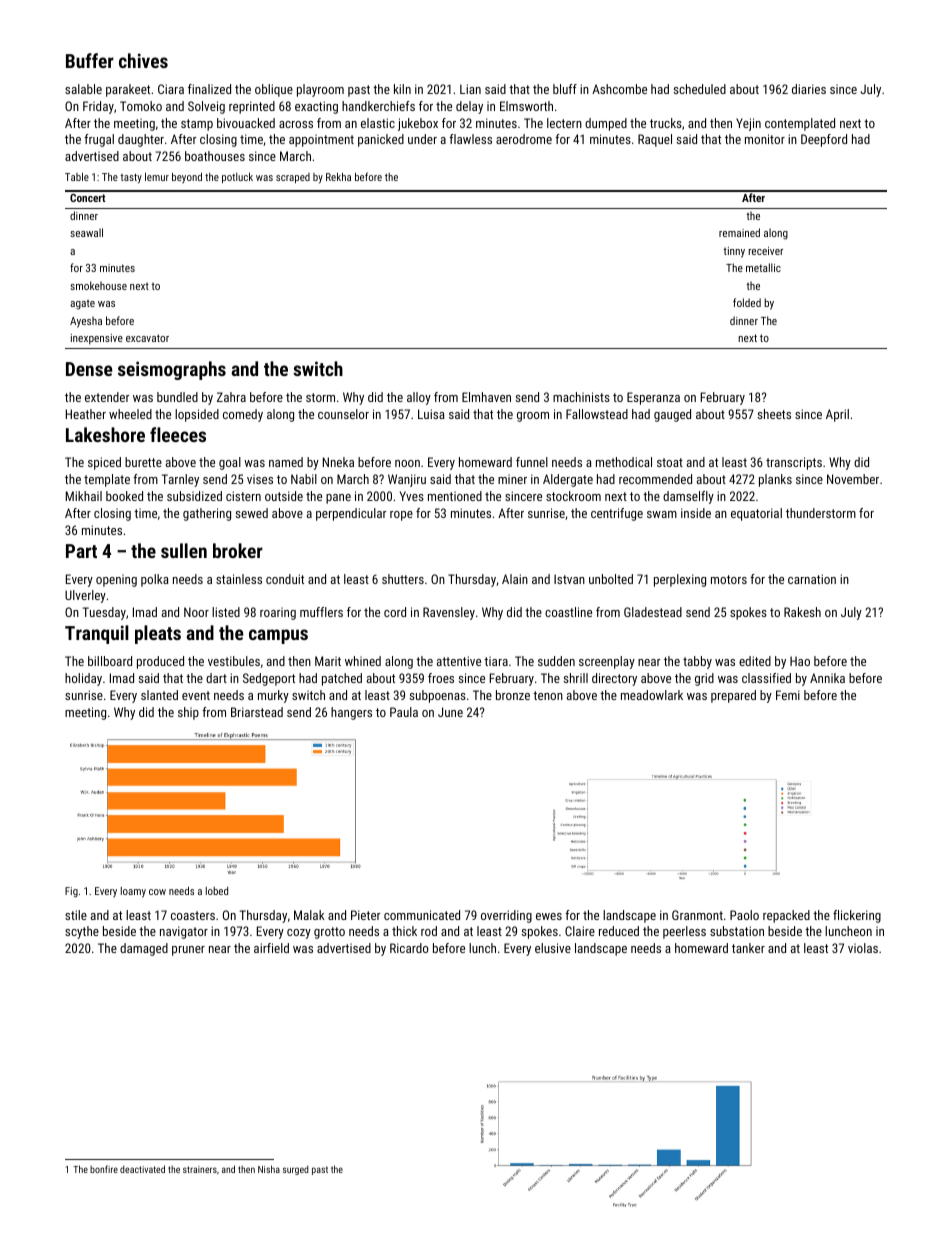 The height and width of the document is (1233, 952). I want to click on bluff, so click(565, 89).
